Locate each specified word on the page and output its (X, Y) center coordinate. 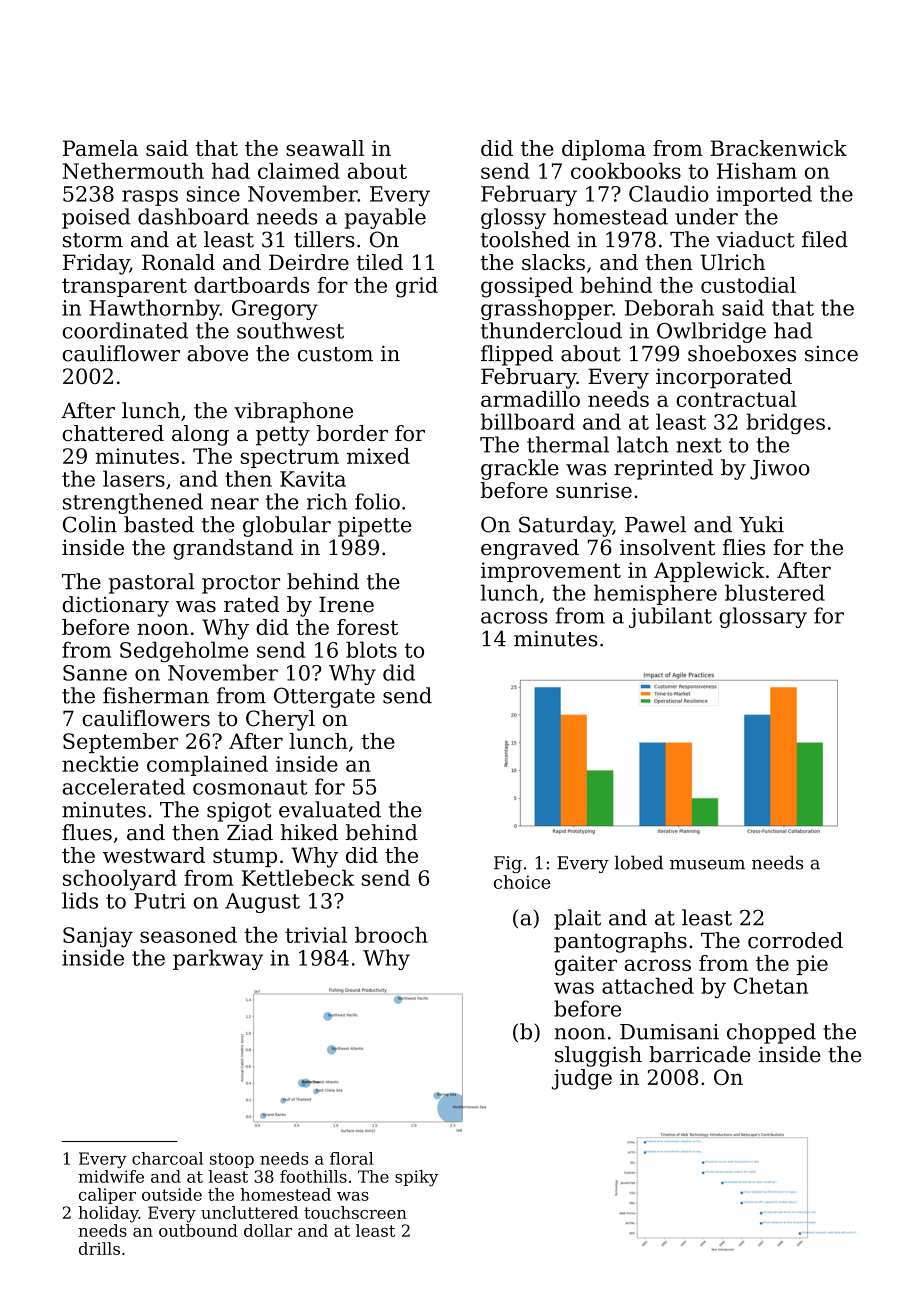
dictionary (115, 606)
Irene (346, 604)
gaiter (586, 965)
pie (812, 965)
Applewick (709, 572)
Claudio (669, 193)
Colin (90, 524)
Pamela (100, 148)
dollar (268, 1230)
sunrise (594, 490)
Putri (160, 901)
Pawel (655, 524)
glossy (513, 218)
